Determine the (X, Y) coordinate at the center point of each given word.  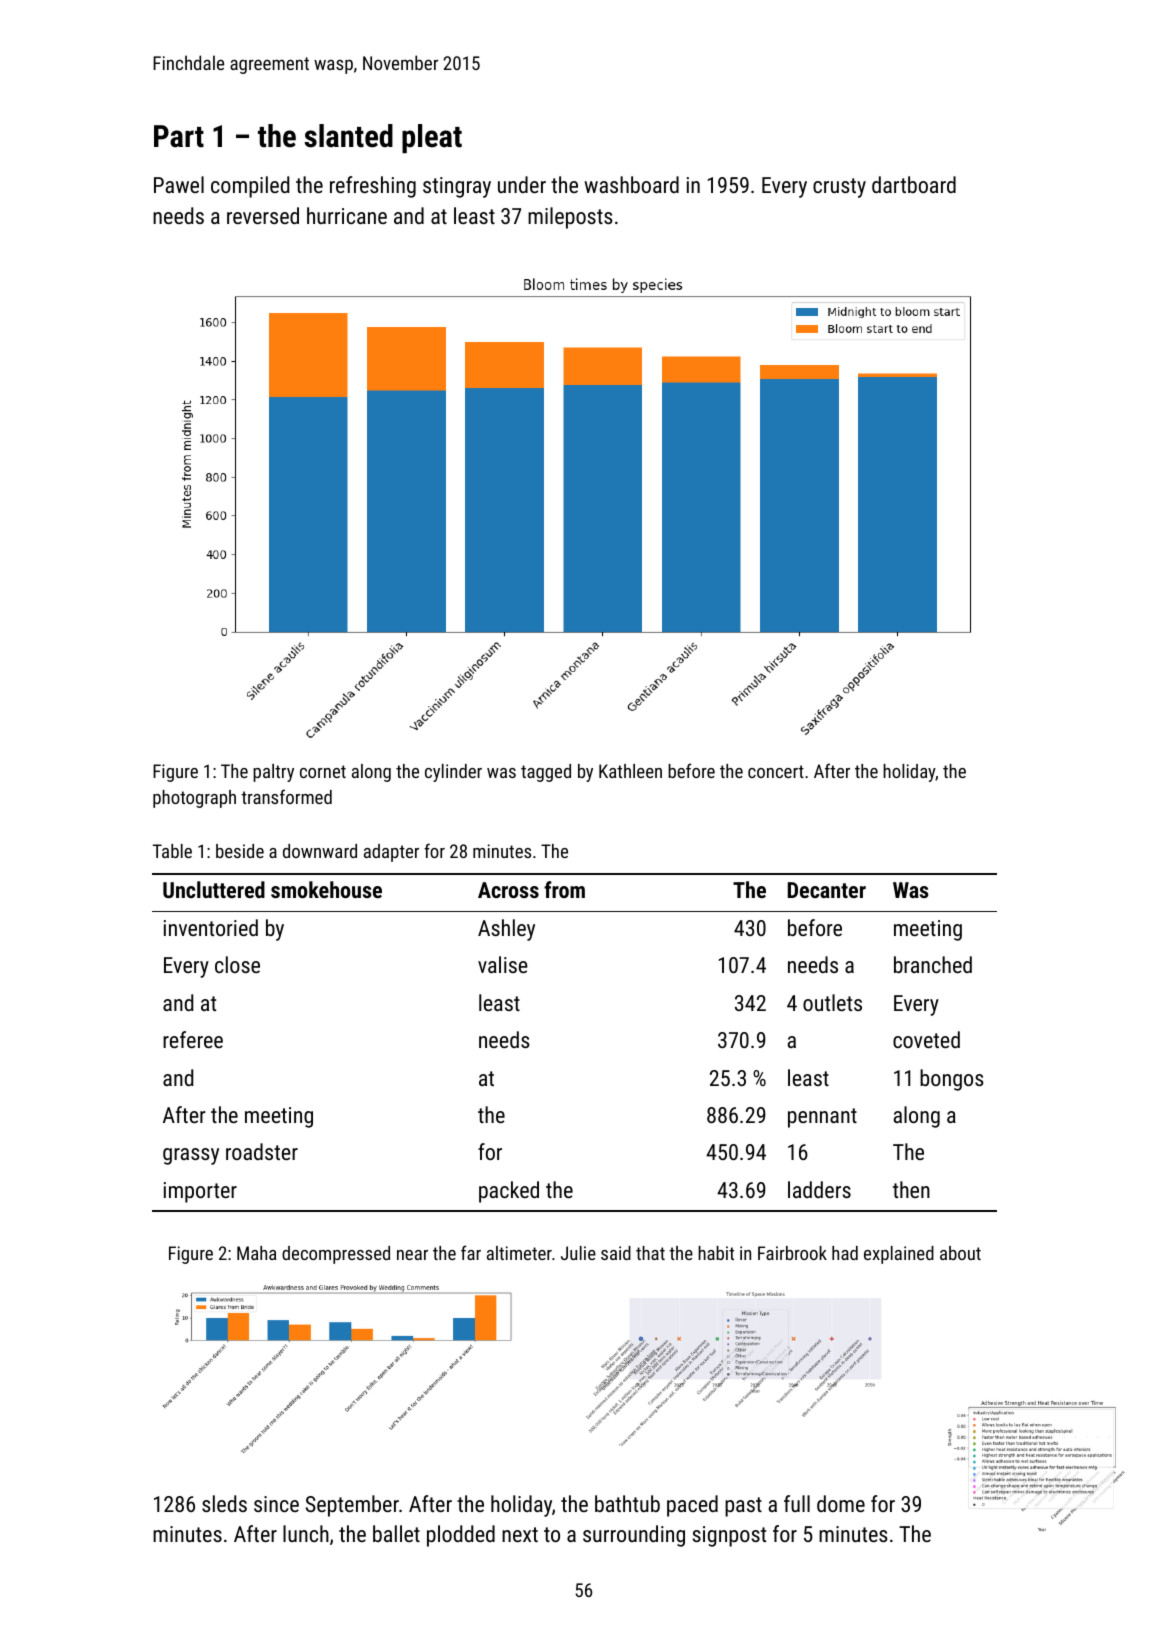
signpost (729, 1536)
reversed (263, 215)
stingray (457, 187)
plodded (461, 1536)
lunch (306, 1533)
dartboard (914, 184)
